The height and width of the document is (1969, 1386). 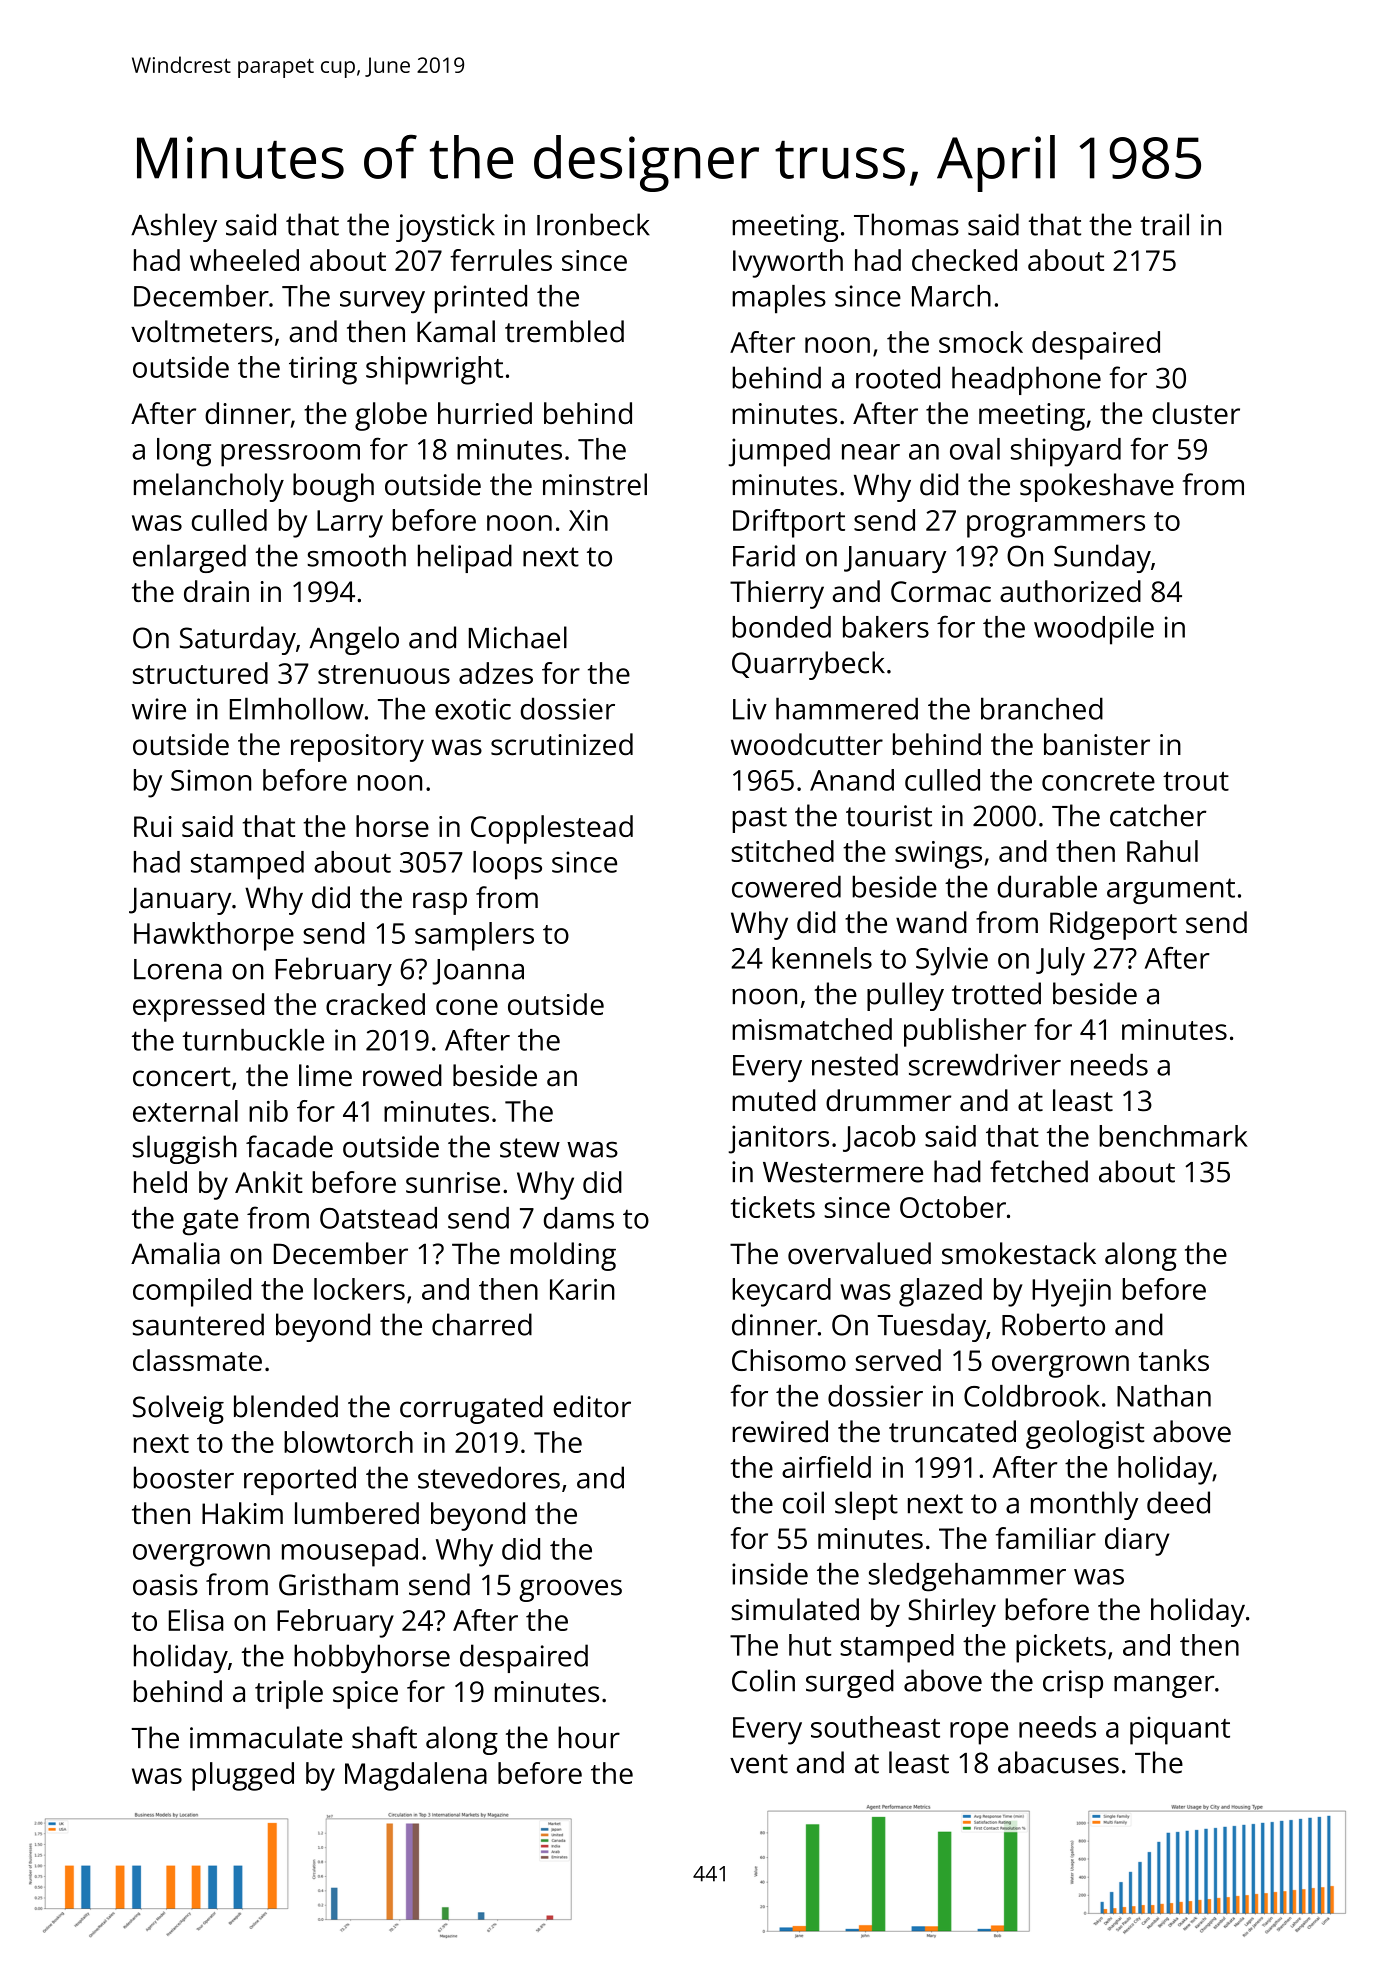 I want to click on Ashley, so click(x=174, y=227).
